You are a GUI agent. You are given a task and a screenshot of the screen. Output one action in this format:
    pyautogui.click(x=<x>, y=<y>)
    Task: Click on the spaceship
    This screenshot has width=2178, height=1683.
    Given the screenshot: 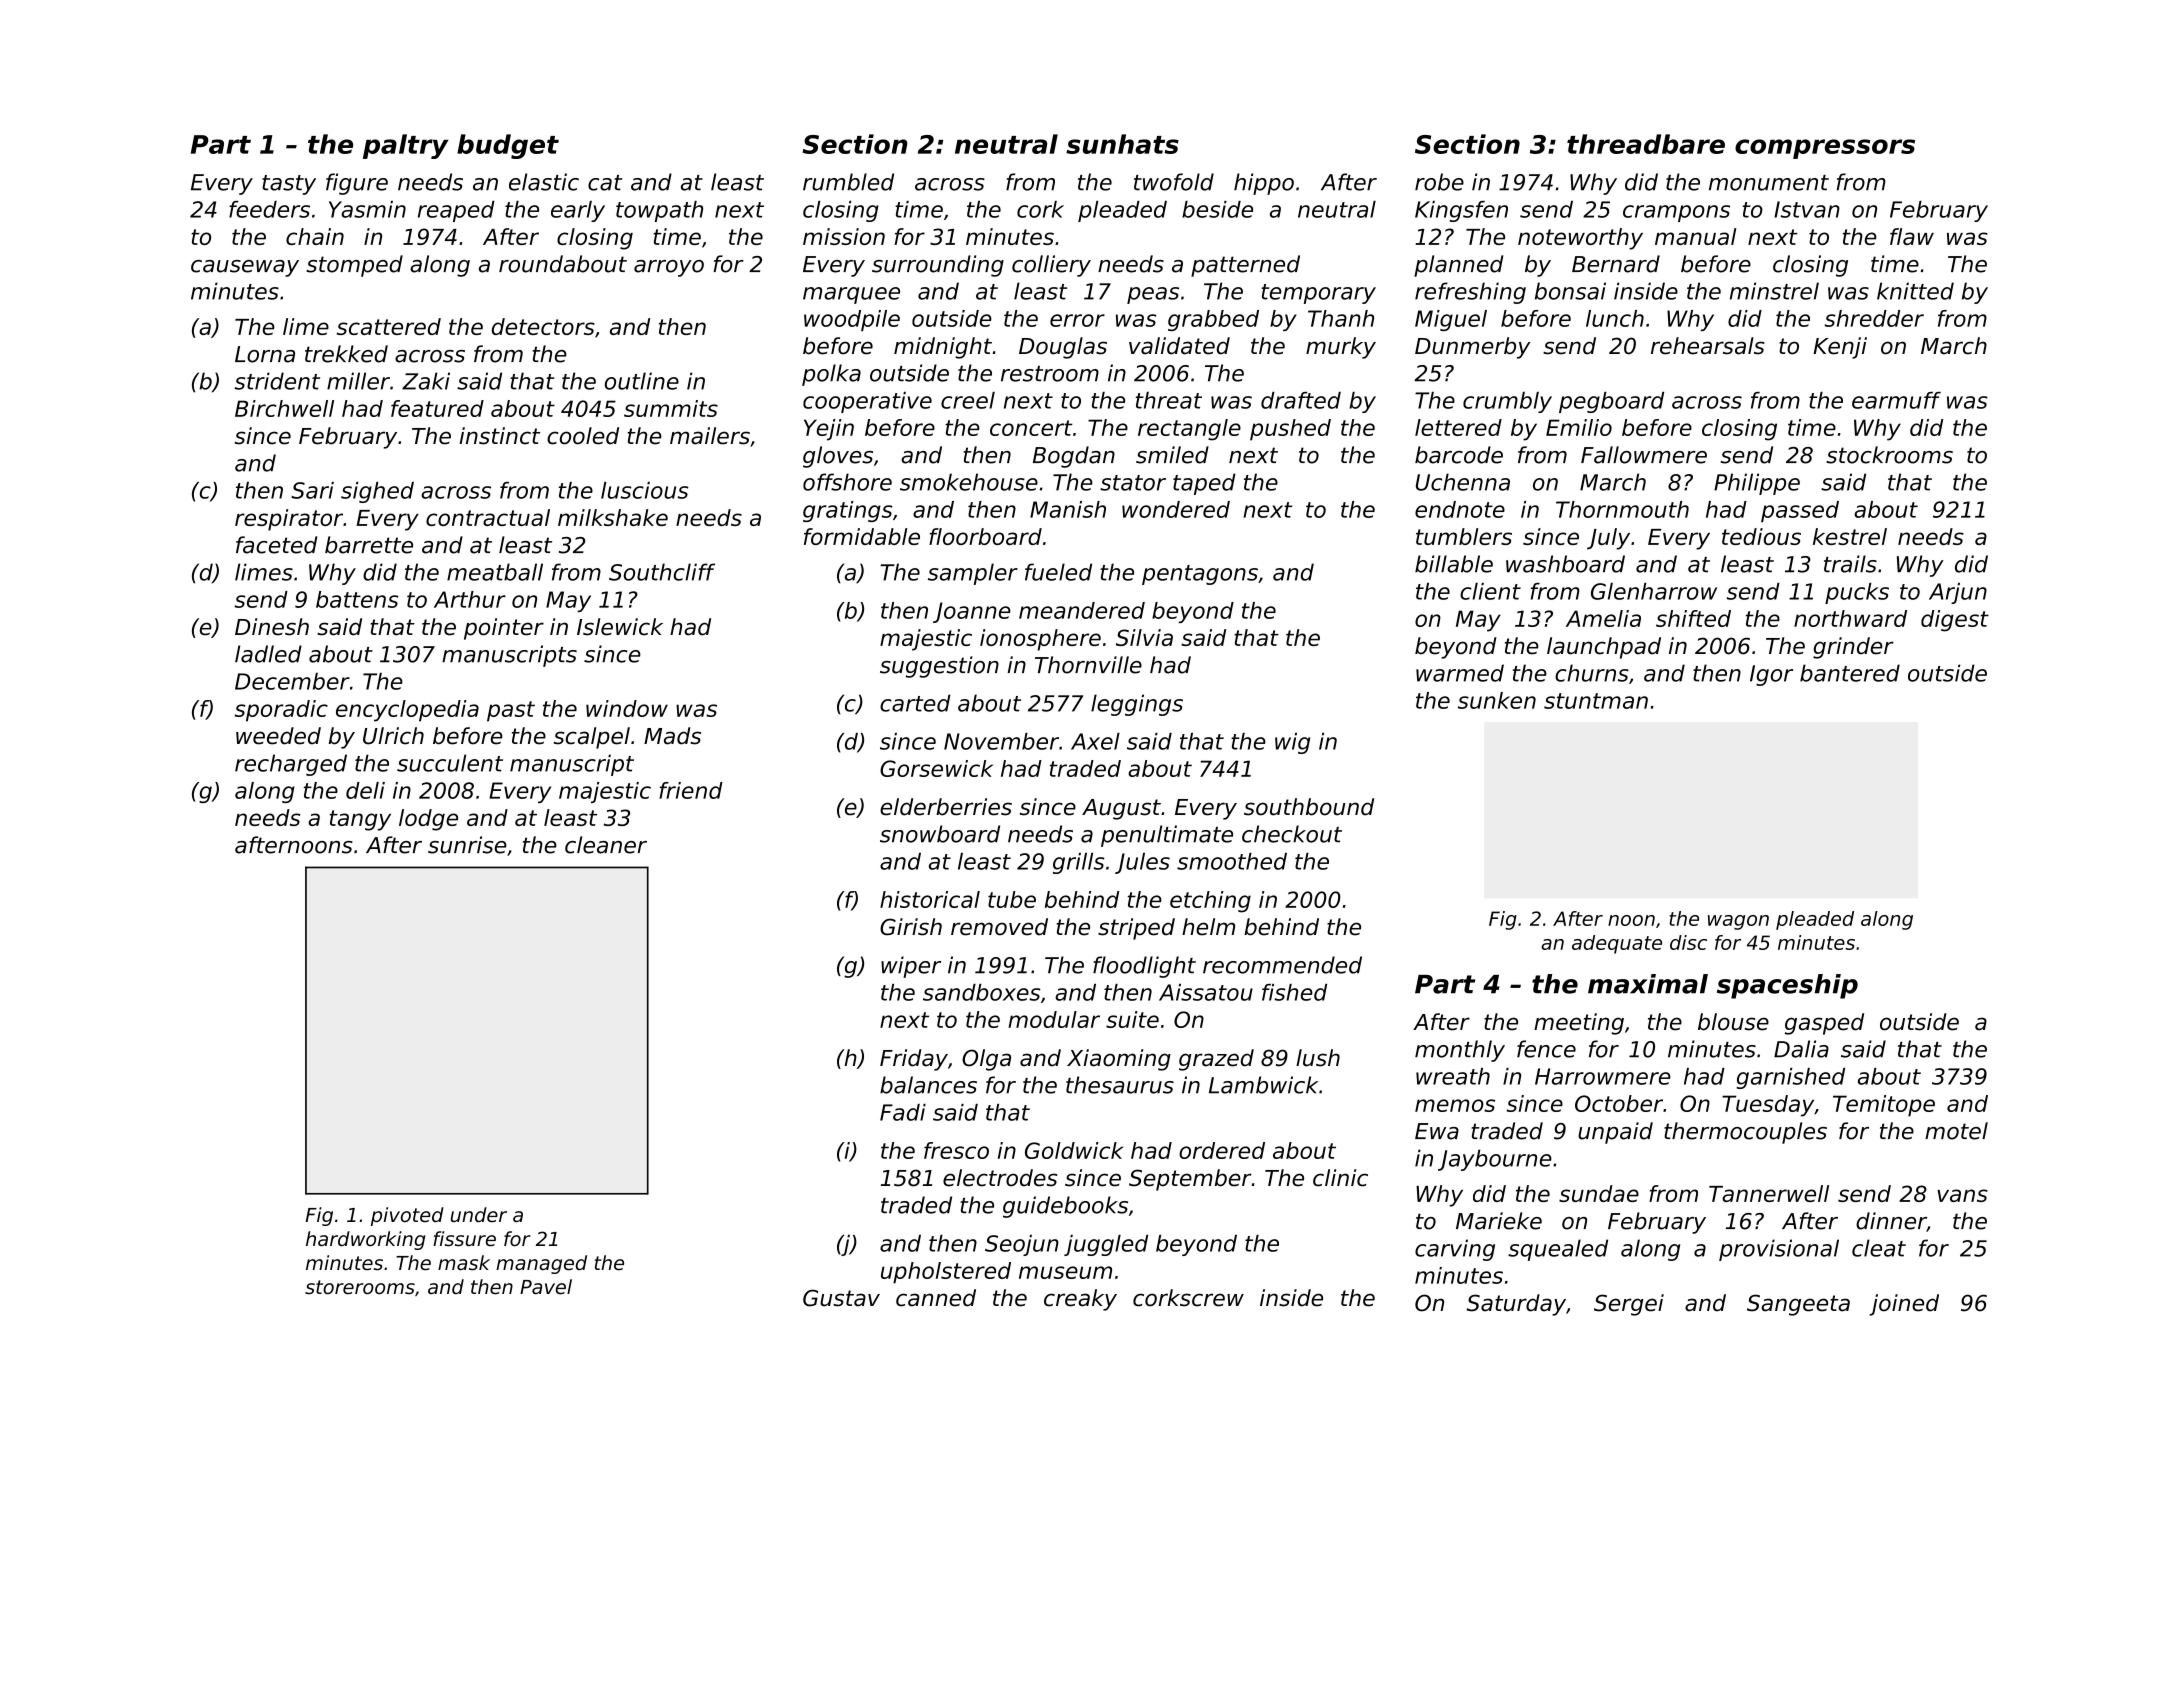 What is the action you would take?
    pyautogui.click(x=1787, y=986)
